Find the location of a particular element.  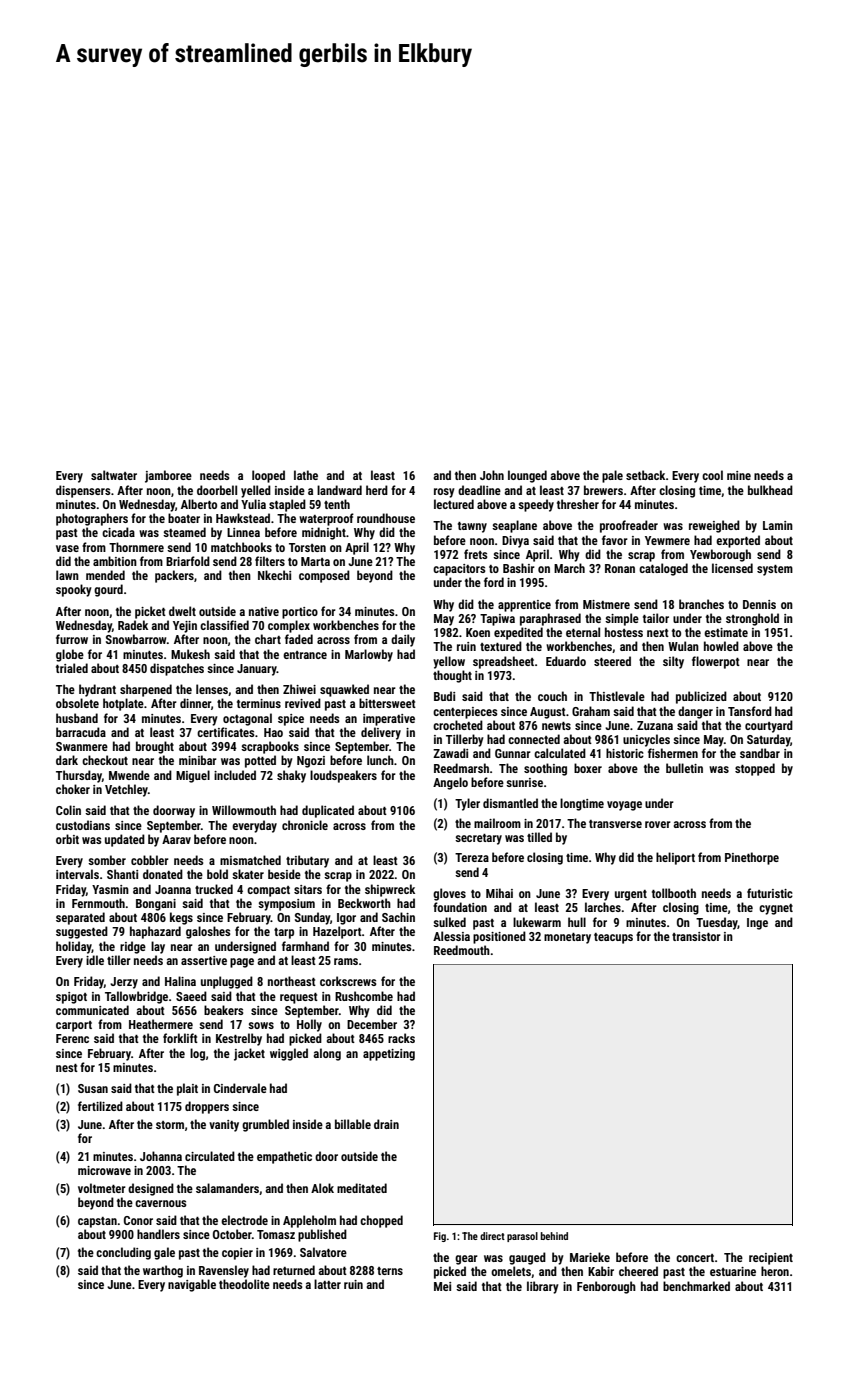

racks is located at coordinates (401, 1038).
